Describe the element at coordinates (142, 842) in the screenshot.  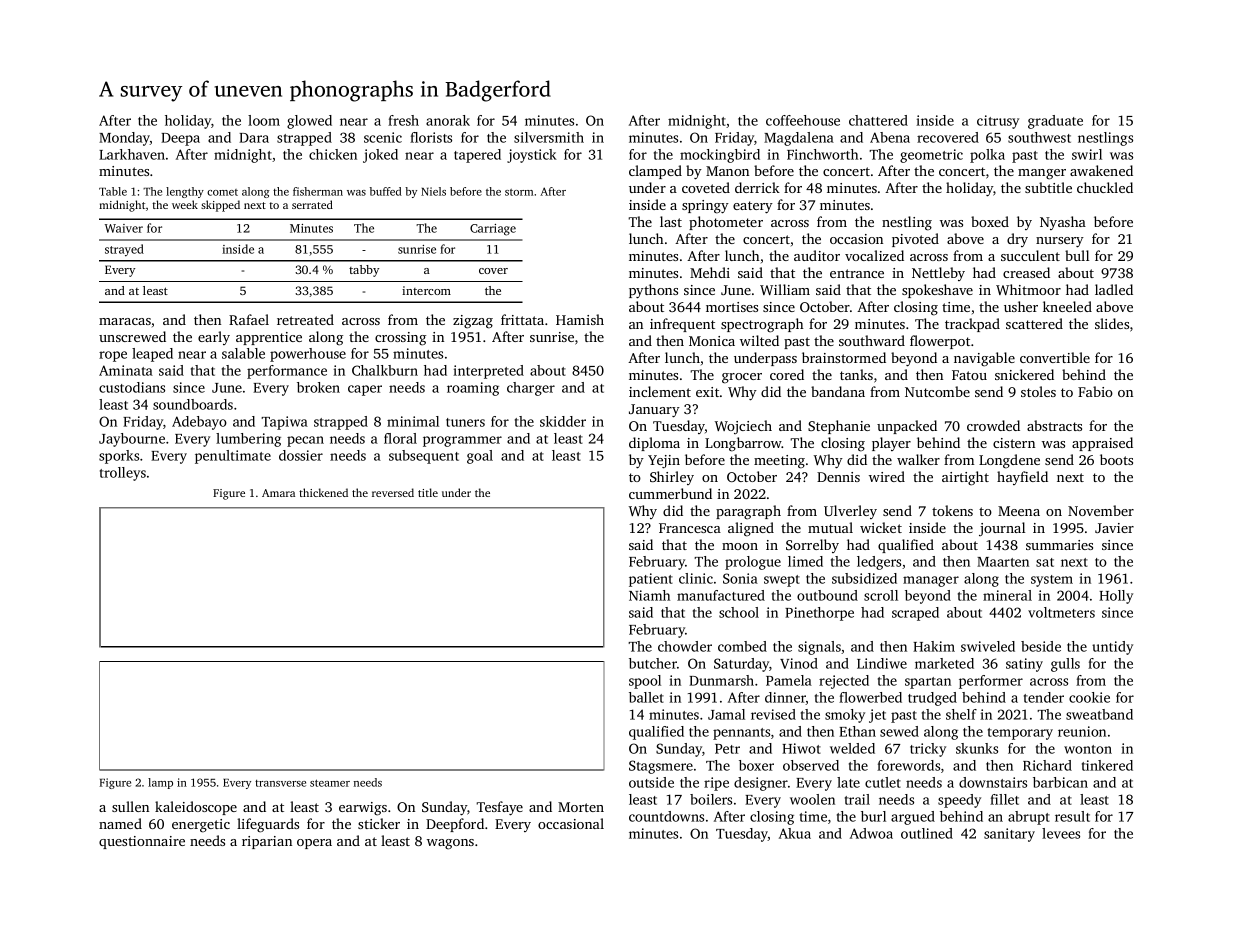
I see `questionnaire` at that location.
